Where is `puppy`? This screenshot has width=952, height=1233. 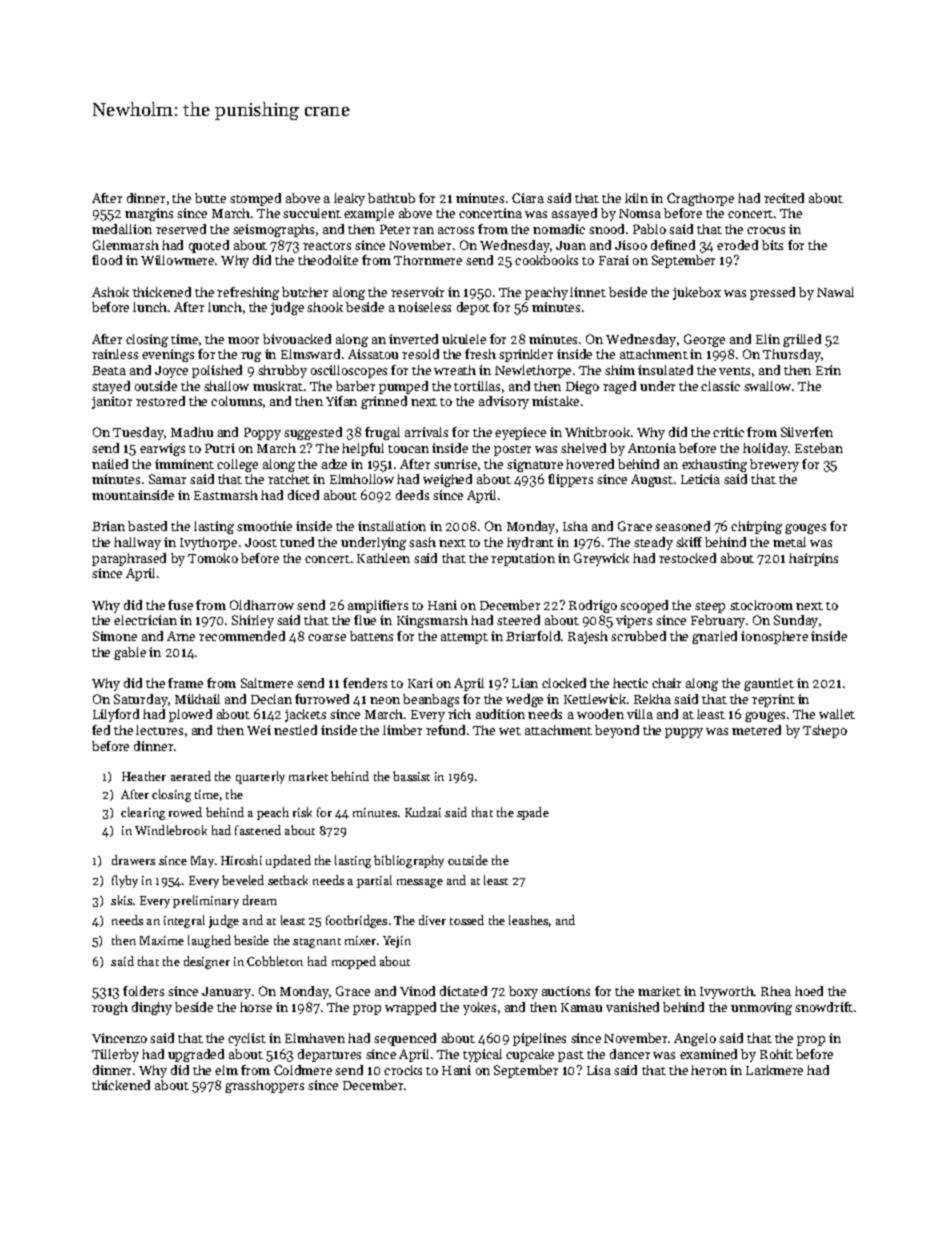
puppy is located at coordinates (684, 733).
